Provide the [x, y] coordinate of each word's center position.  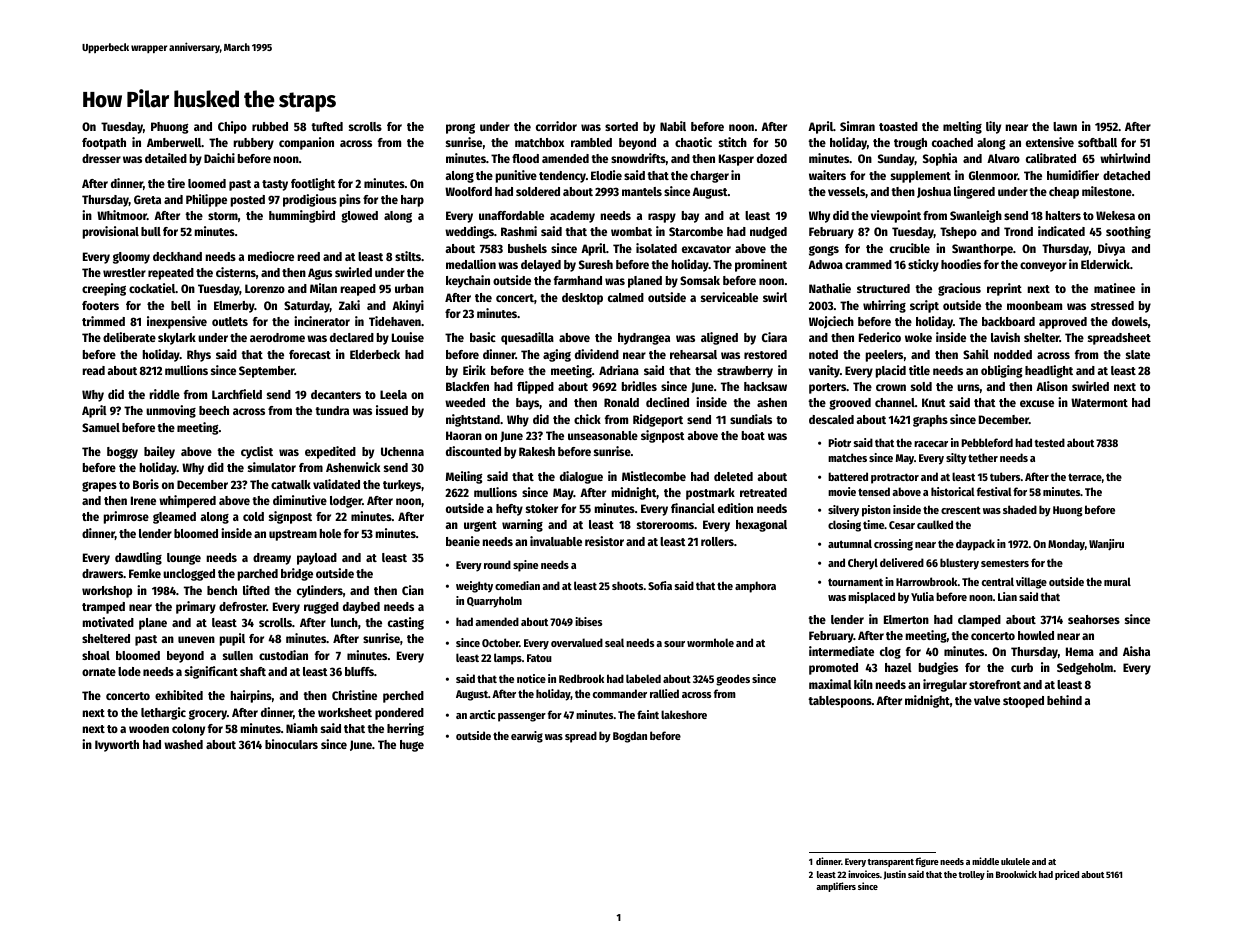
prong [460, 129]
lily [993, 127]
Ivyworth [117, 746]
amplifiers [836, 887]
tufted [327, 126]
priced [1067, 875]
